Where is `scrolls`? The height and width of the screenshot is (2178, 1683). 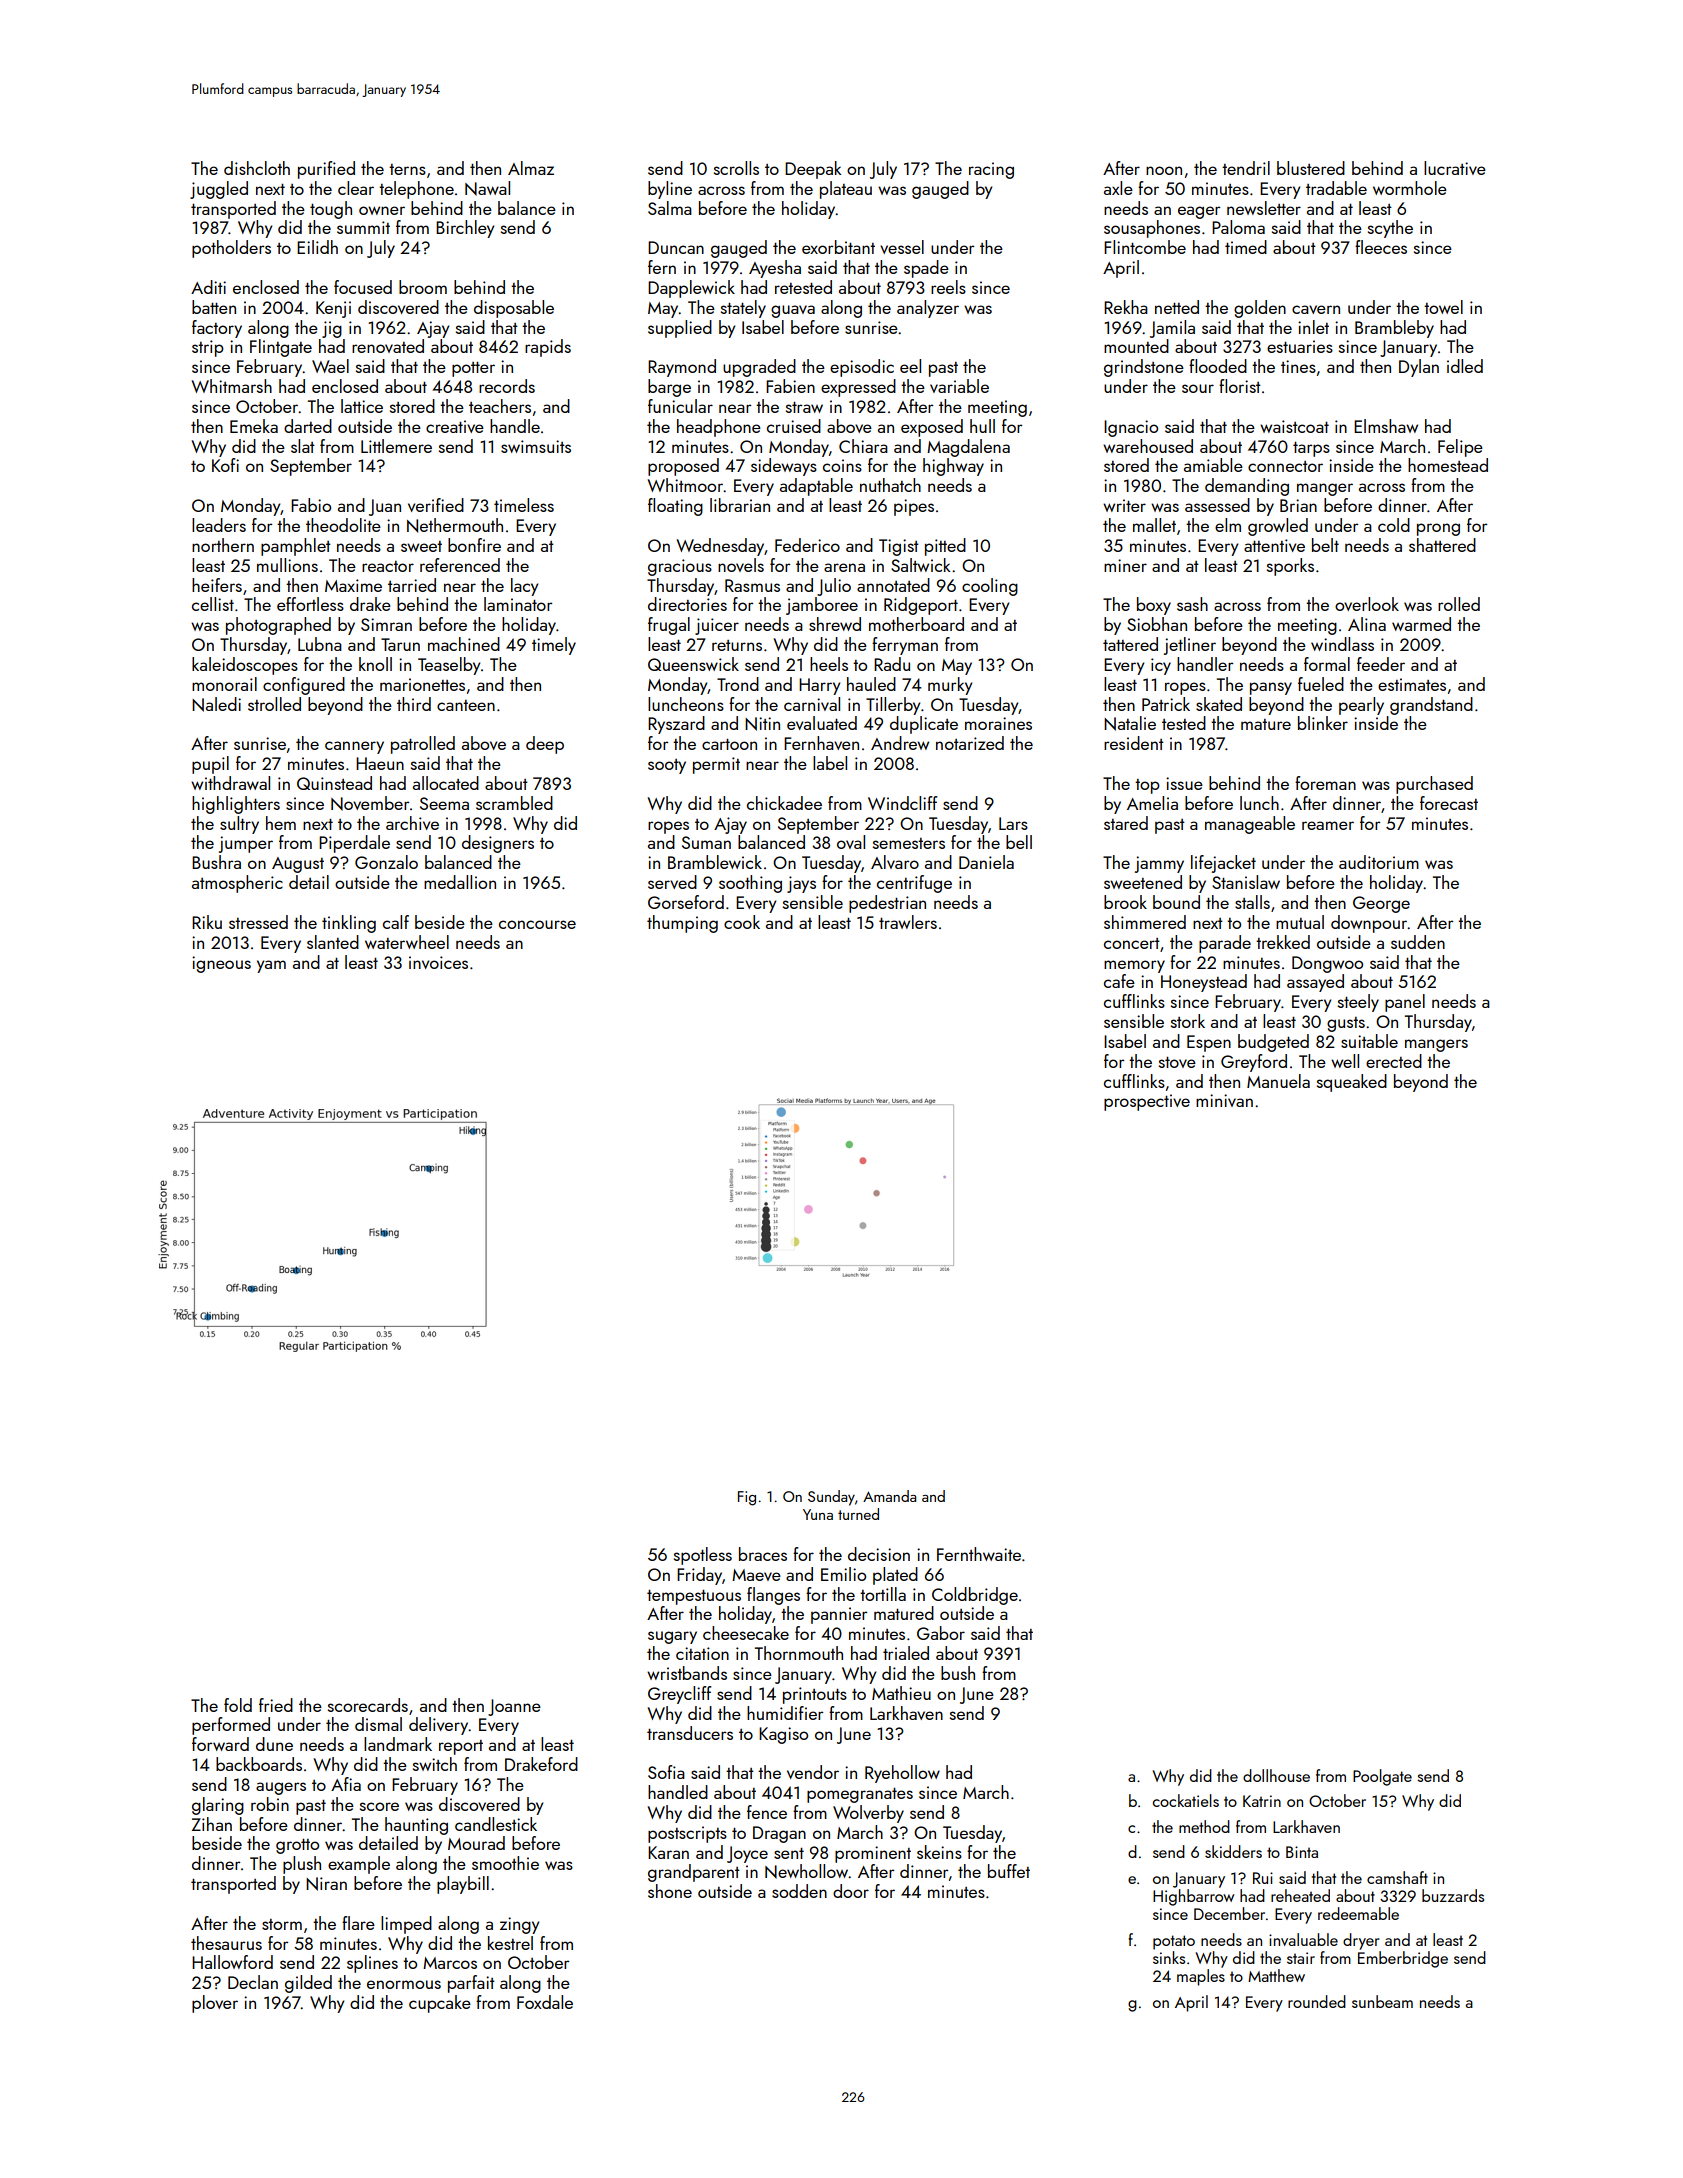
scrolls is located at coordinates (736, 168).
